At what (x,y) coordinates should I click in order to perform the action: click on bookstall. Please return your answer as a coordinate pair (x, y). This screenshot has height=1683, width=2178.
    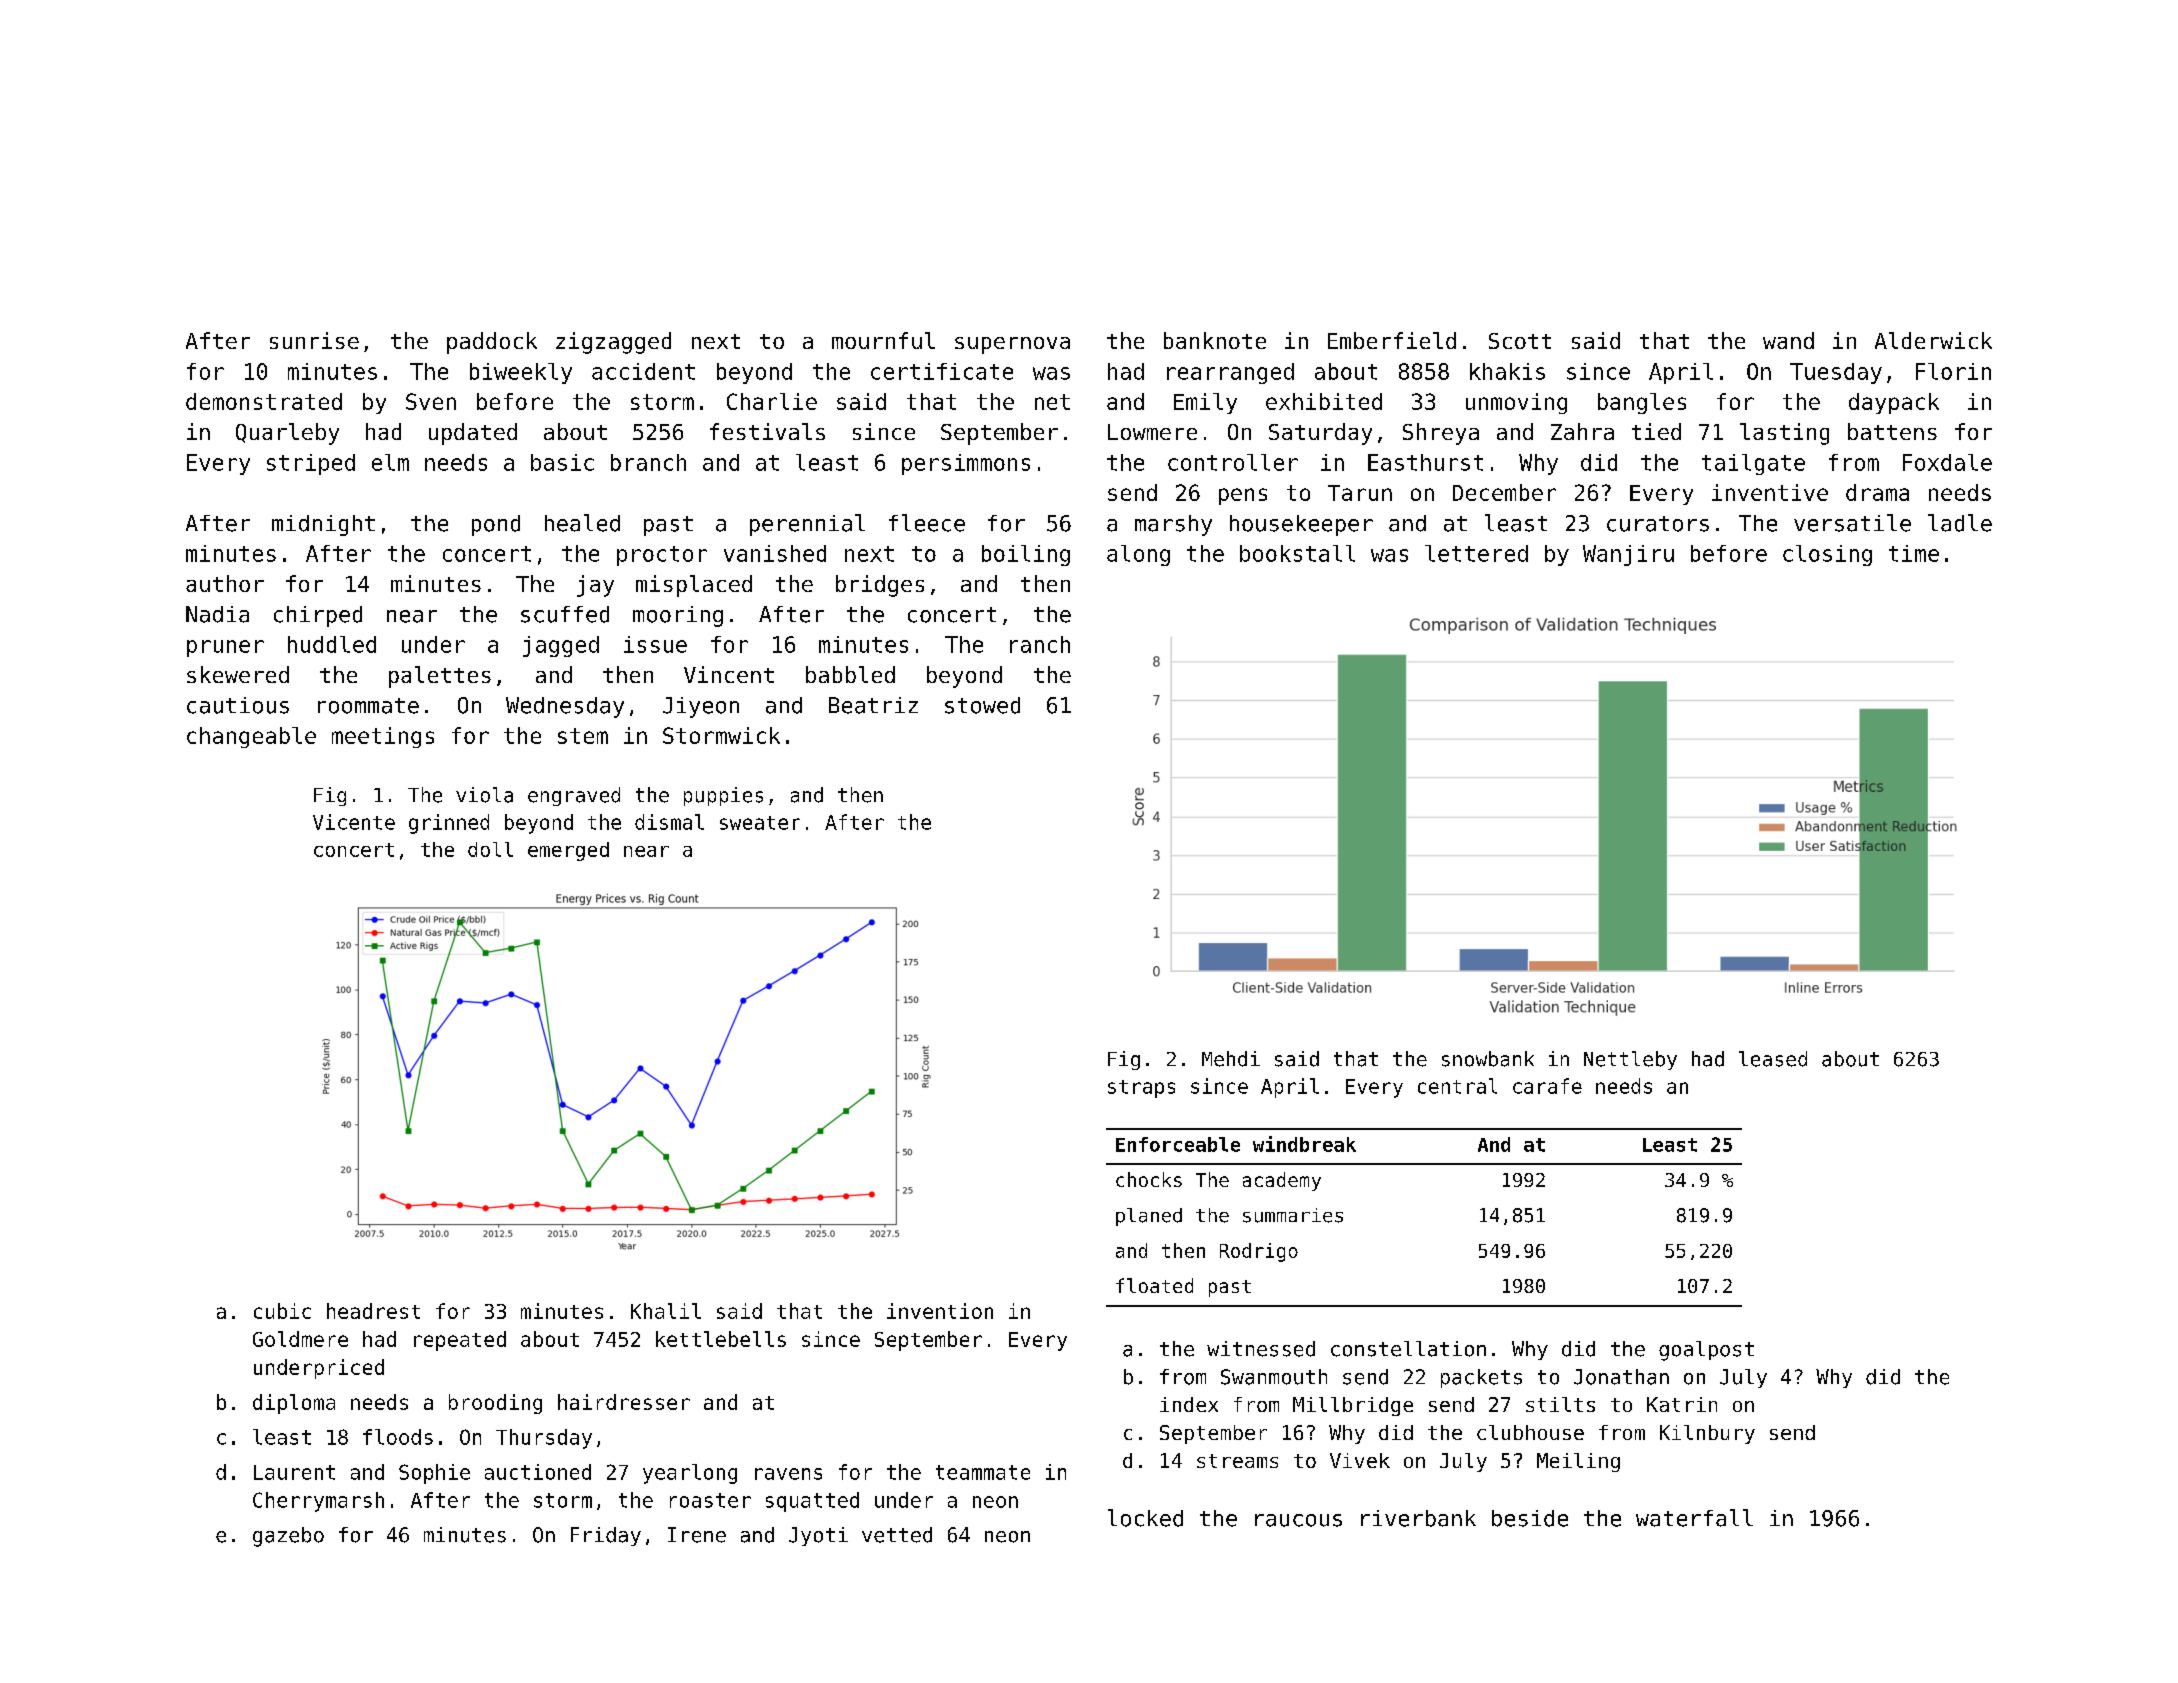
    Looking at the image, I should click on (1297, 553).
